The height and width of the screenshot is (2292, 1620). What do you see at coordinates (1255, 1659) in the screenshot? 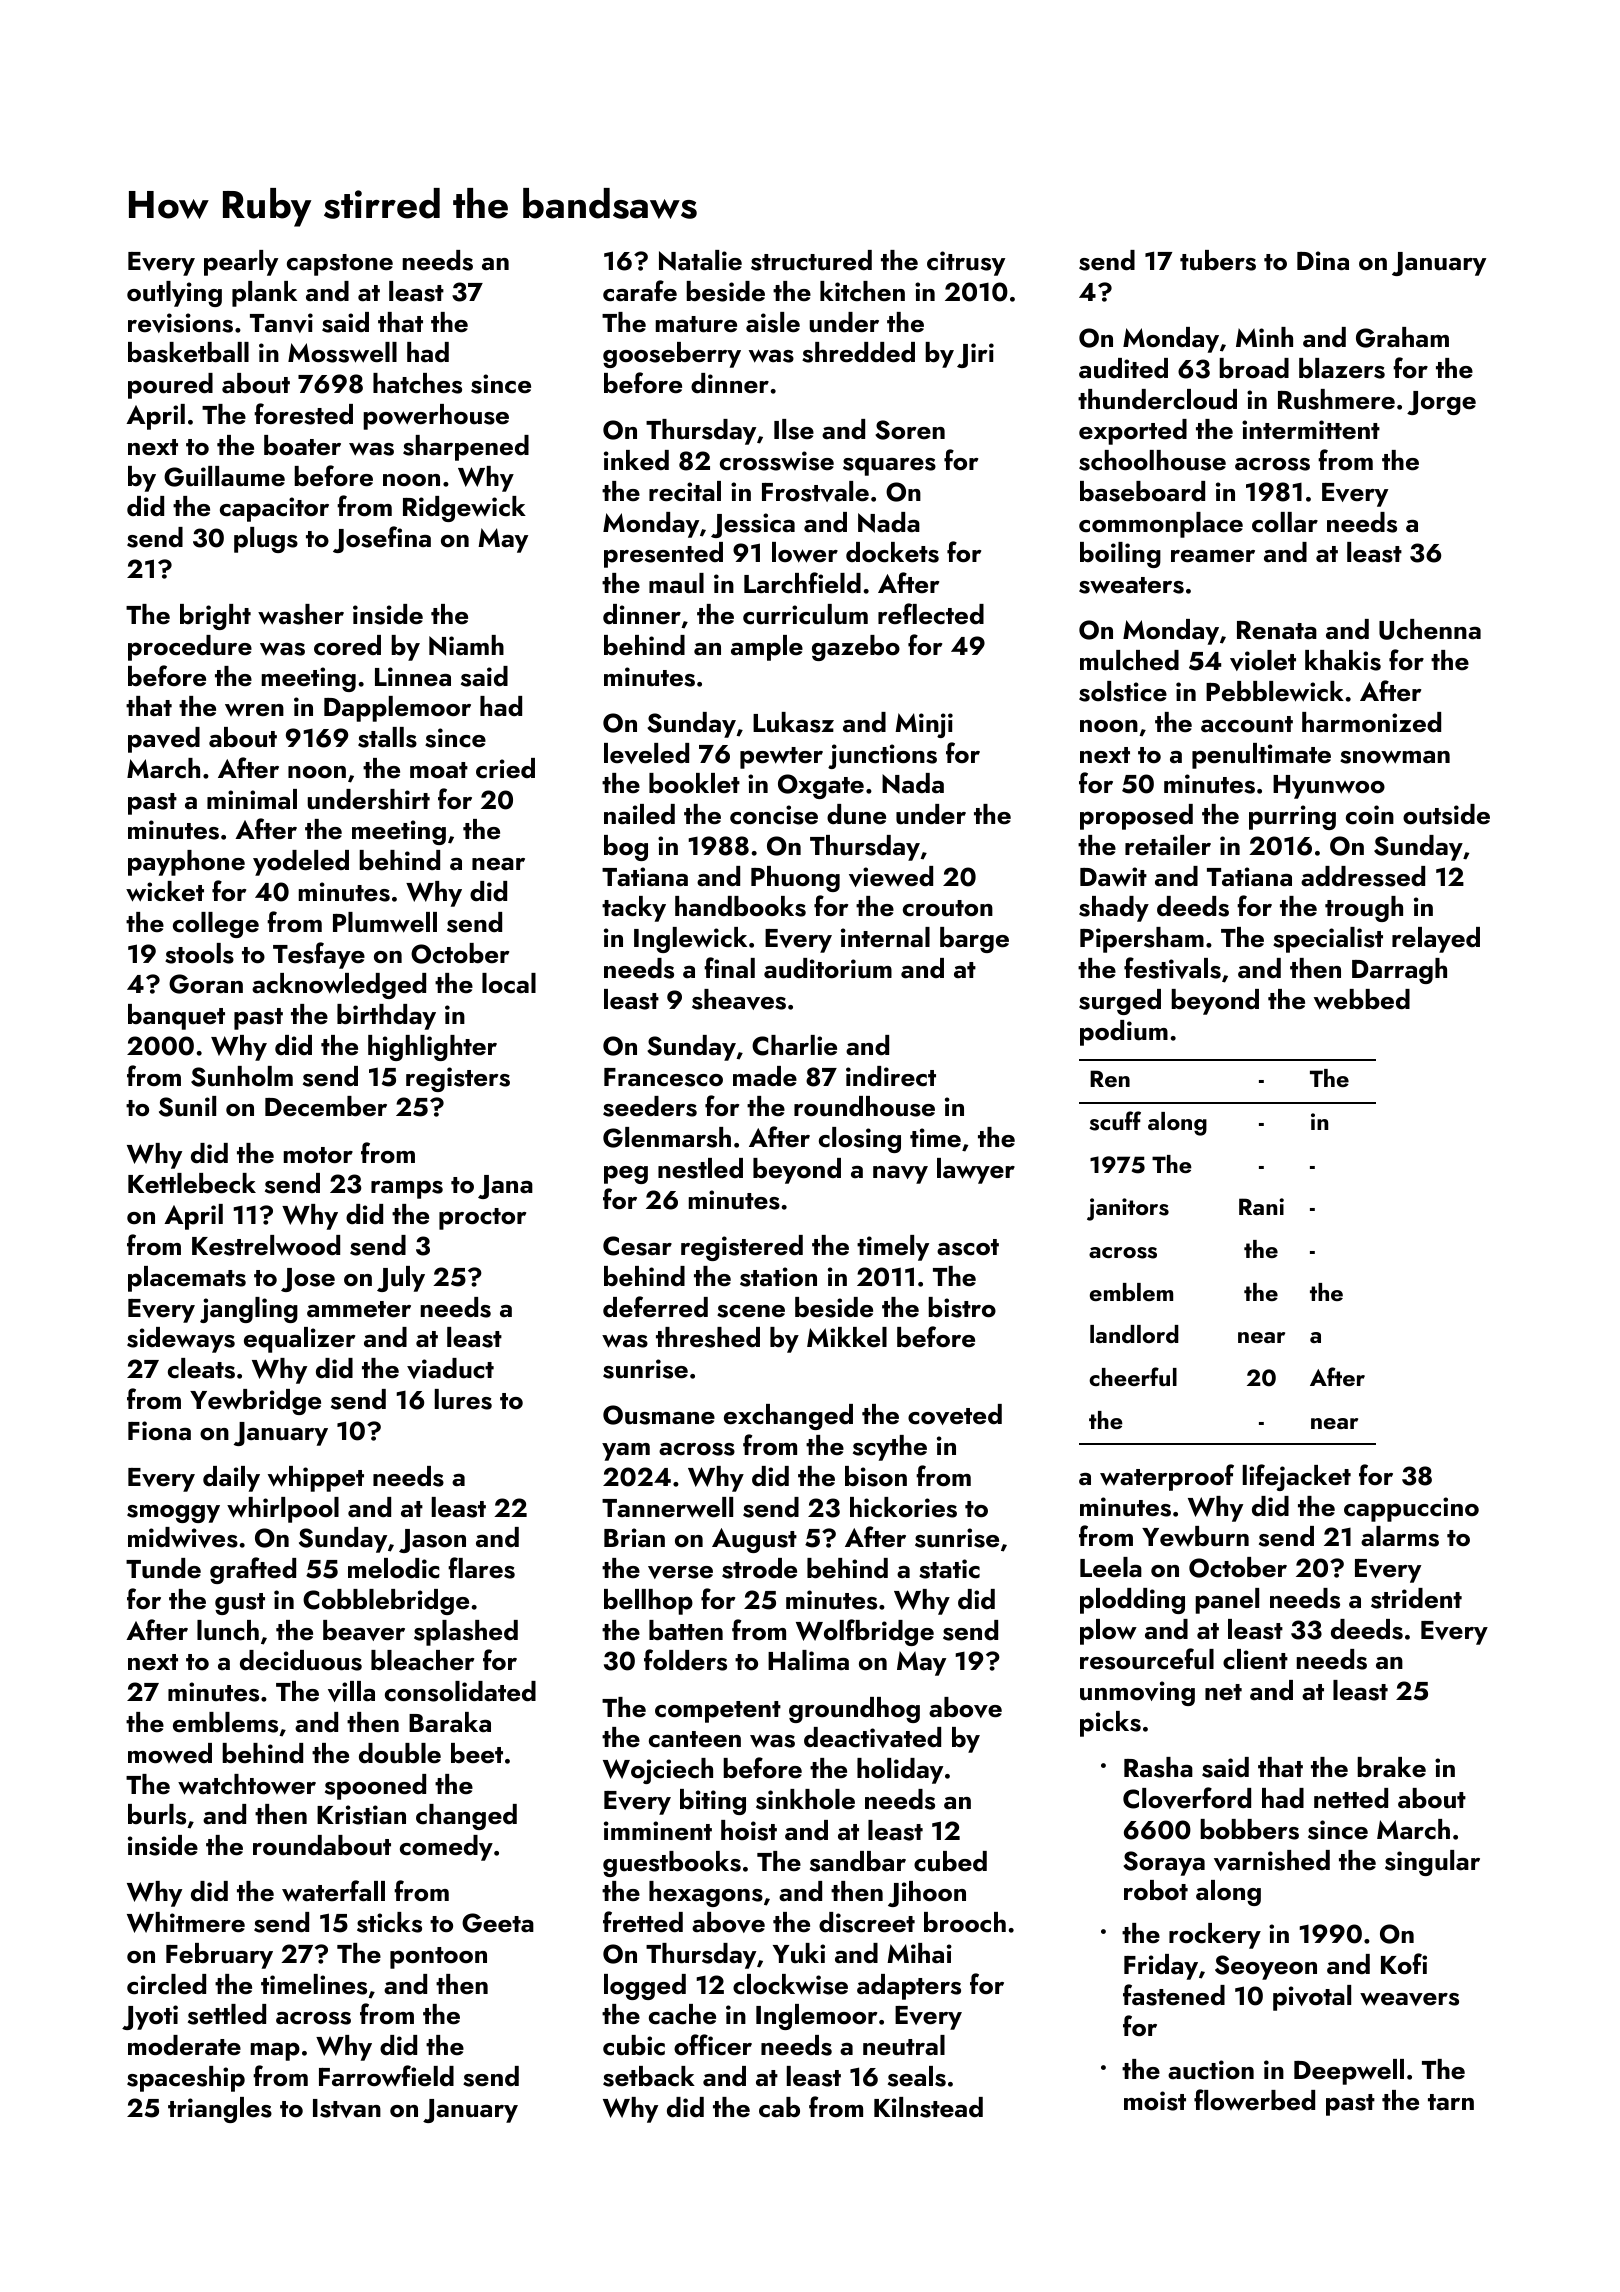
I see `client` at bounding box center [1255, 1659].
